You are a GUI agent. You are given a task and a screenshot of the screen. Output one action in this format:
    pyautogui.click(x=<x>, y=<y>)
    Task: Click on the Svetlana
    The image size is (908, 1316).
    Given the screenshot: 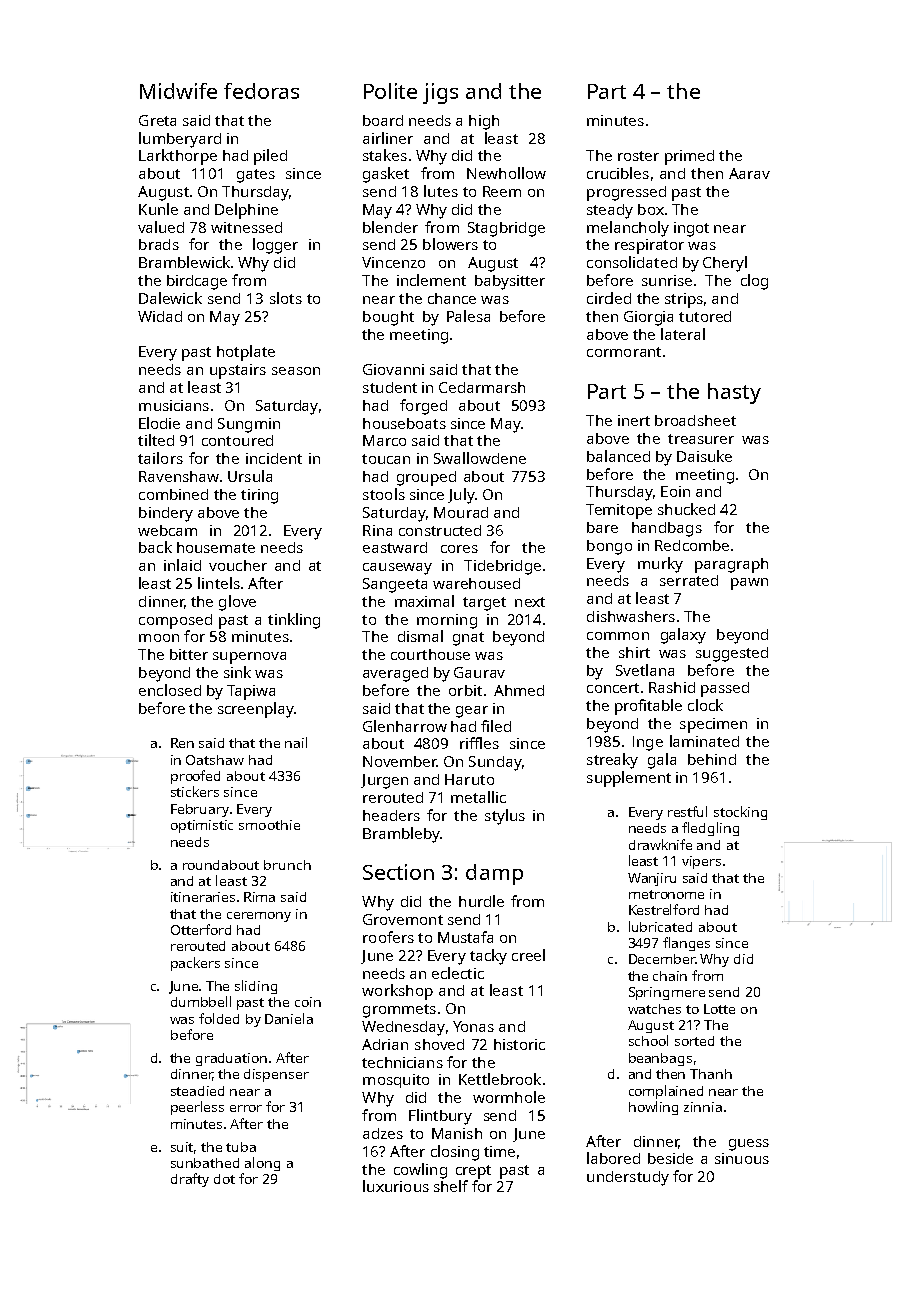 What is the action you would take?
    pyautogui.click(x=645, y=670)
